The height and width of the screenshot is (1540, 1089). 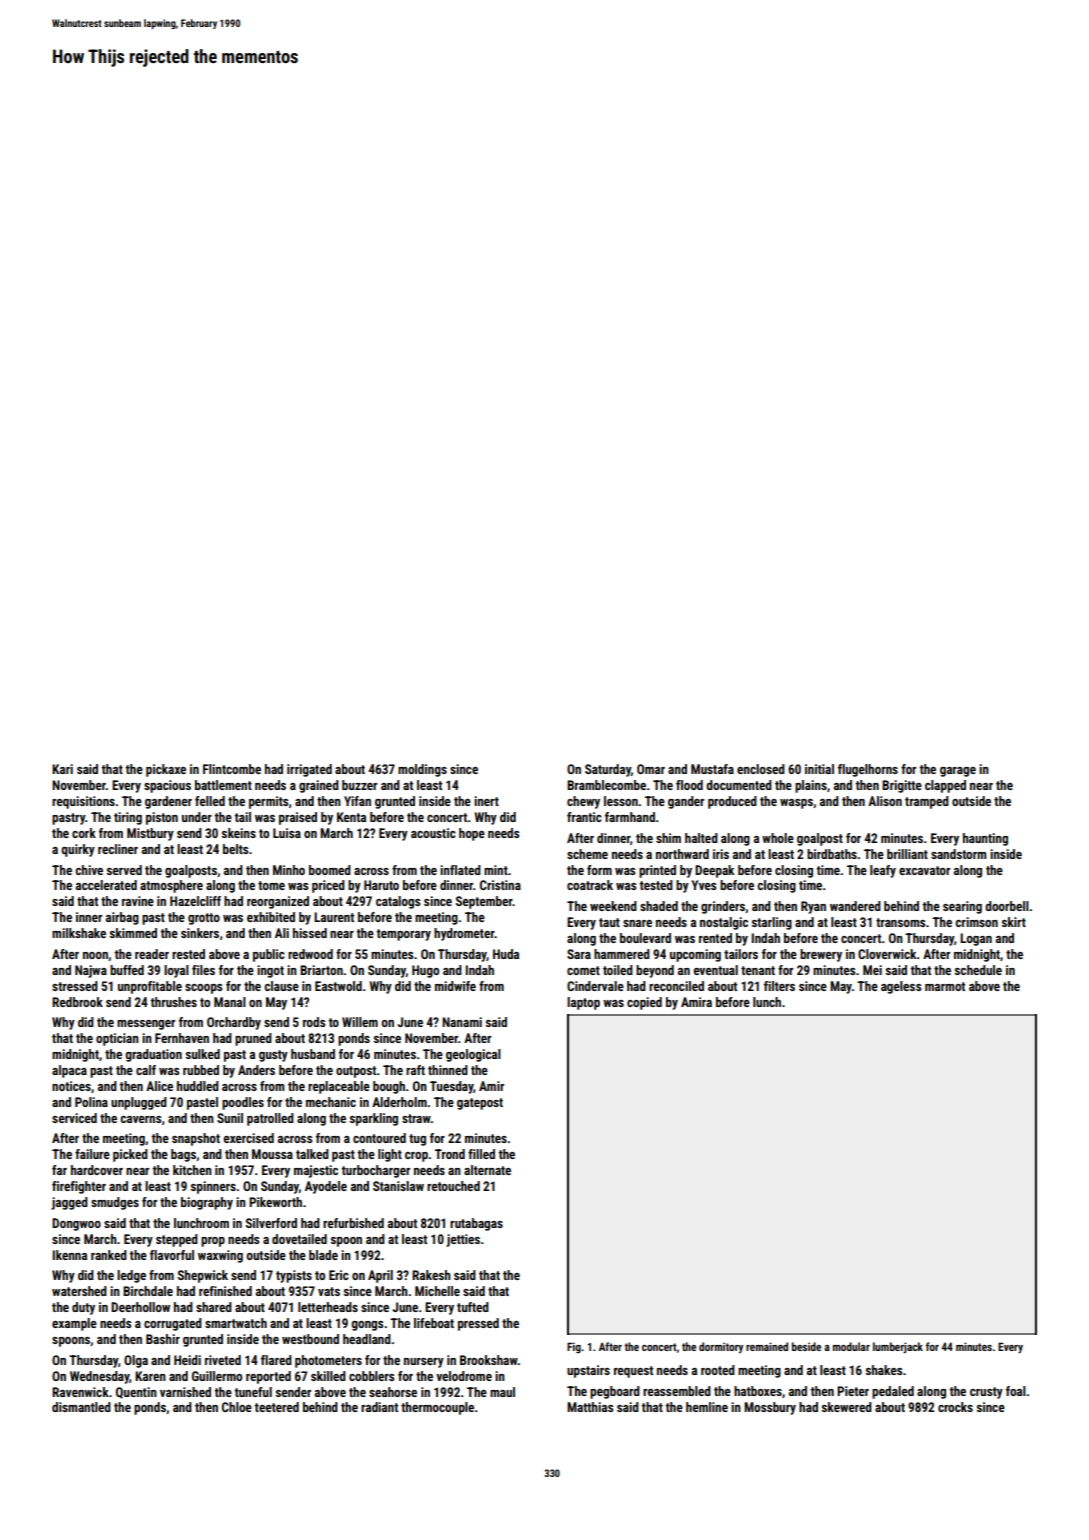 I want to click on skewered, so click(x=847, y=1407).
